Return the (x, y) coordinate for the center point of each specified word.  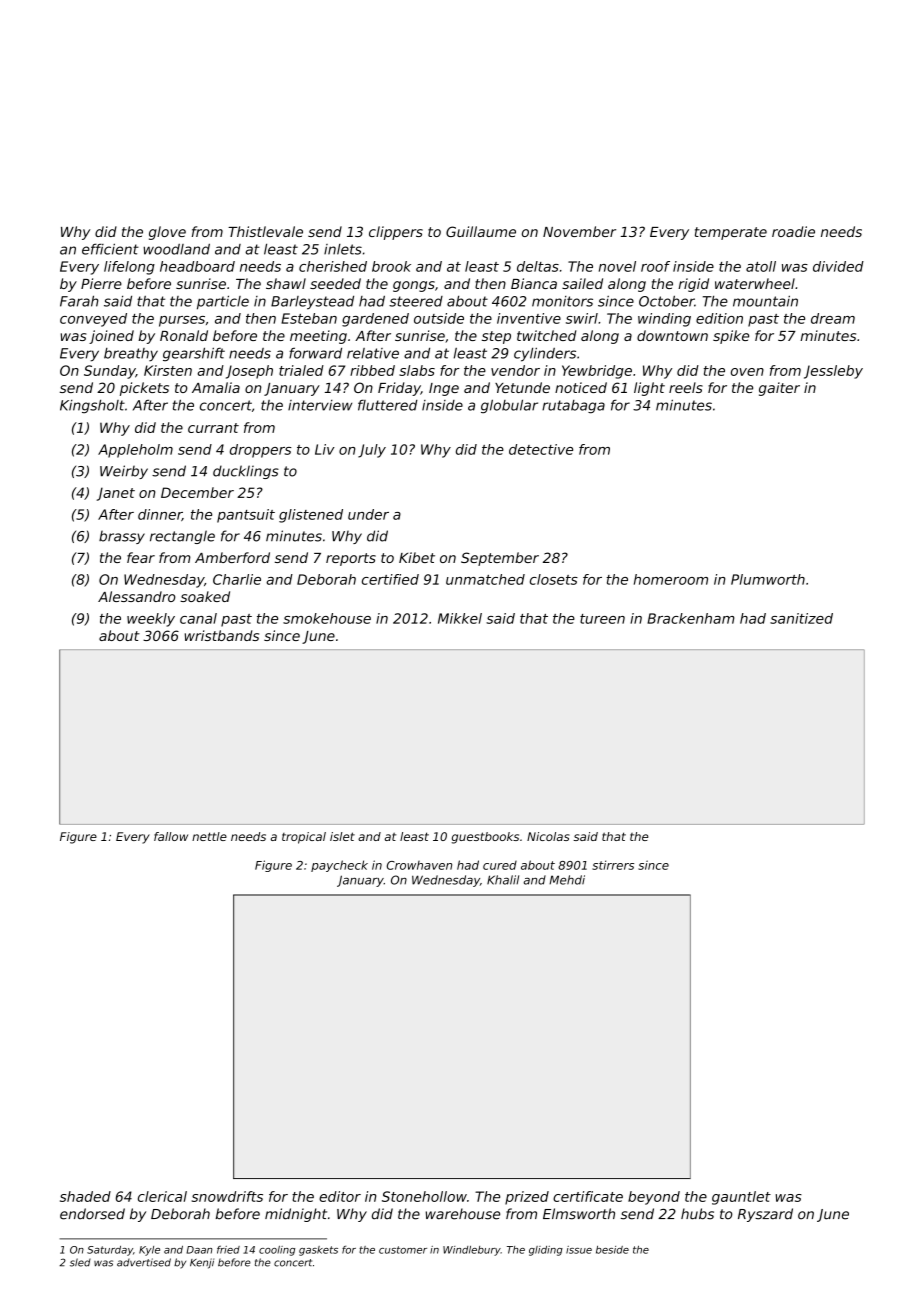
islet (342, 836)
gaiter (779, 389)
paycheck (339, 866)
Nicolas (548, 836)
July (372, 451)
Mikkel (460, 618)
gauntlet (741, 1198)
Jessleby (833, 372)
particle (223, 302)
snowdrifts (227, 1196)
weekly (151, 620)
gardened (375, 320)
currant (213, 428)
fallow (171, 836)
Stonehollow (424, 1196)
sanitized (801, 618)
